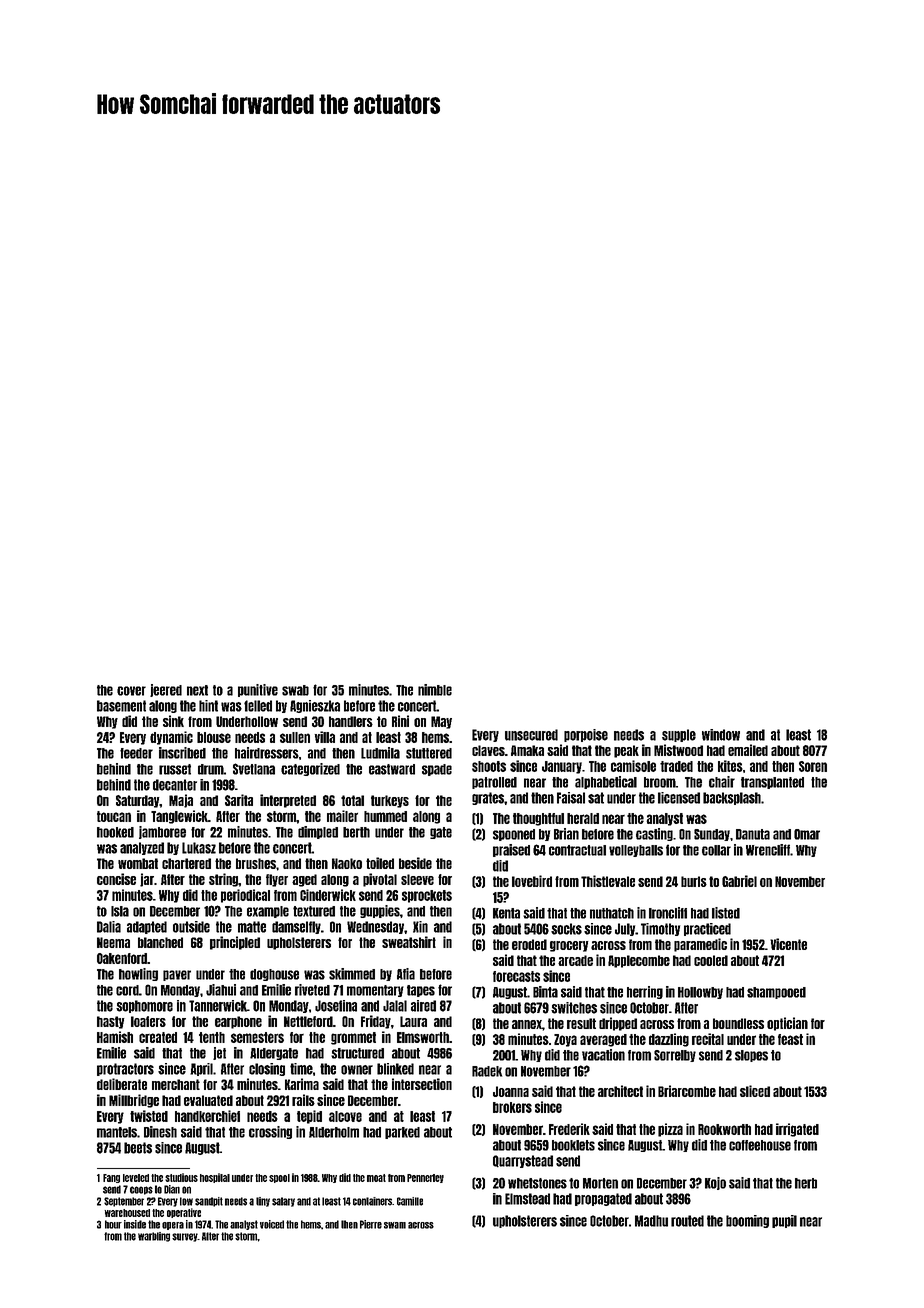  I want to click on aired, so click(423, 1006).
